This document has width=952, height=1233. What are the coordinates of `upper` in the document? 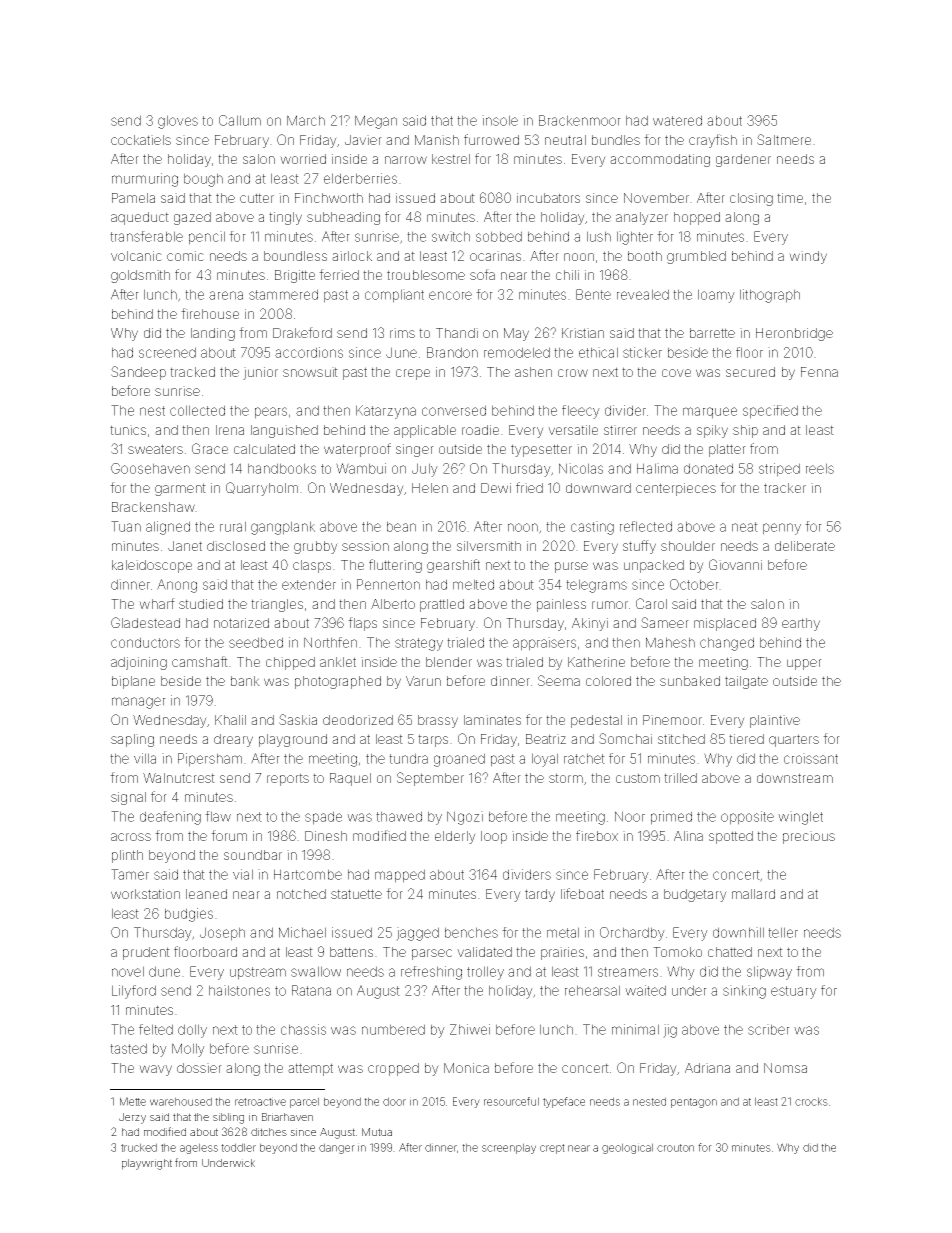 It's located at (804, 664).
